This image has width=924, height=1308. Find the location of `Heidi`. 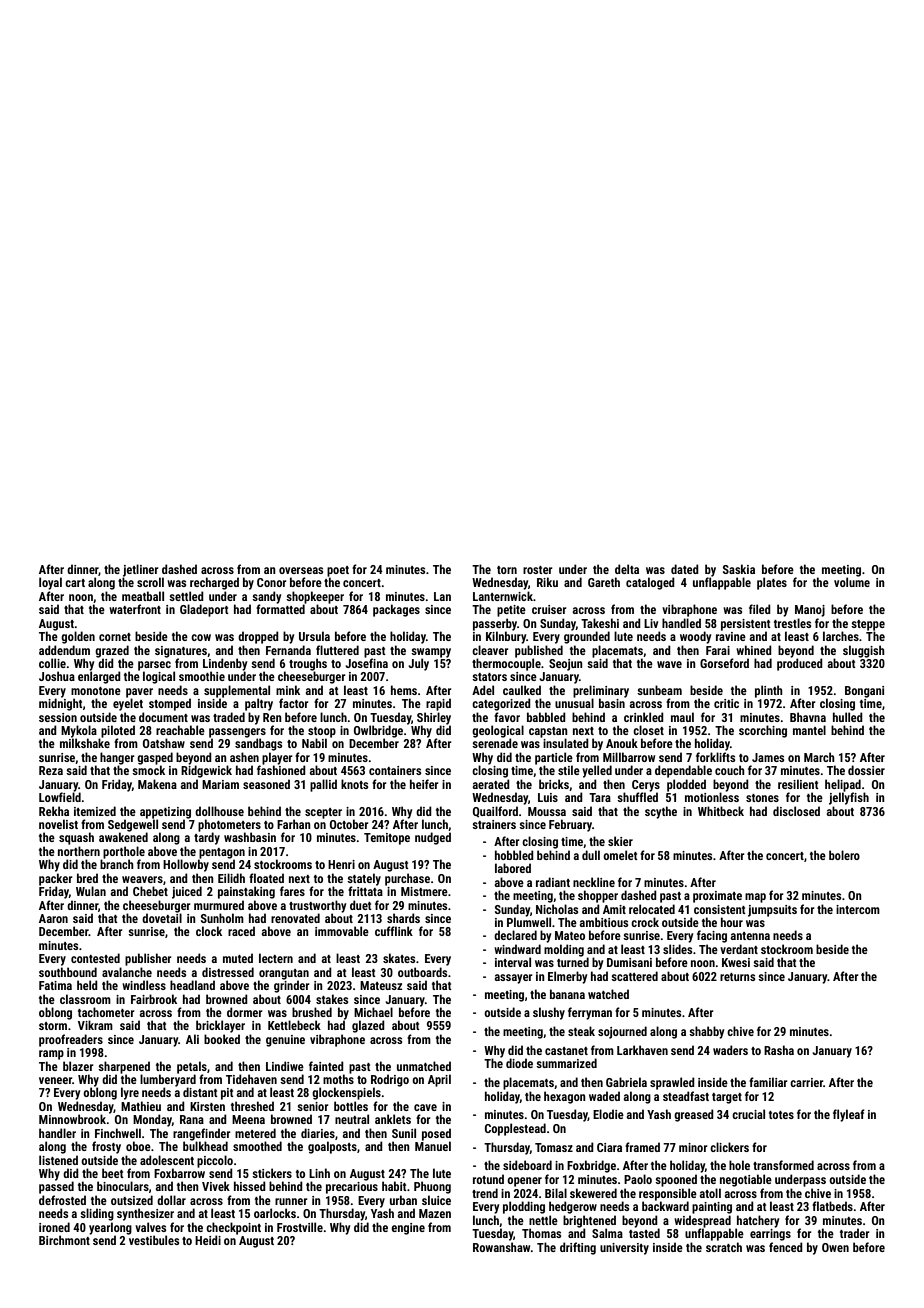

Heidi is located at coordinates (208, 1240).
